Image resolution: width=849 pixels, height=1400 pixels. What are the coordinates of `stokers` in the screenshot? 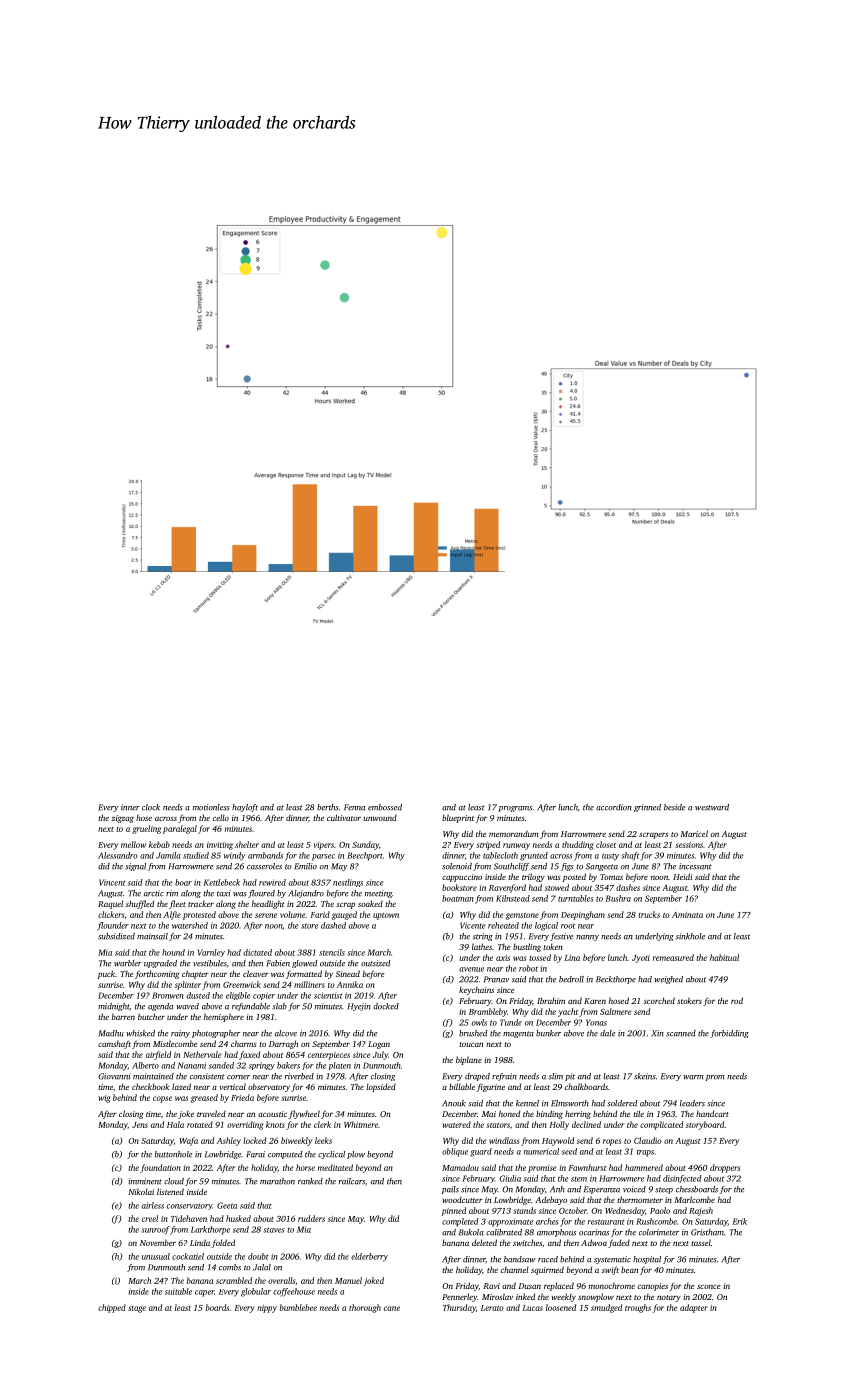 It's located at (689, 1000).
